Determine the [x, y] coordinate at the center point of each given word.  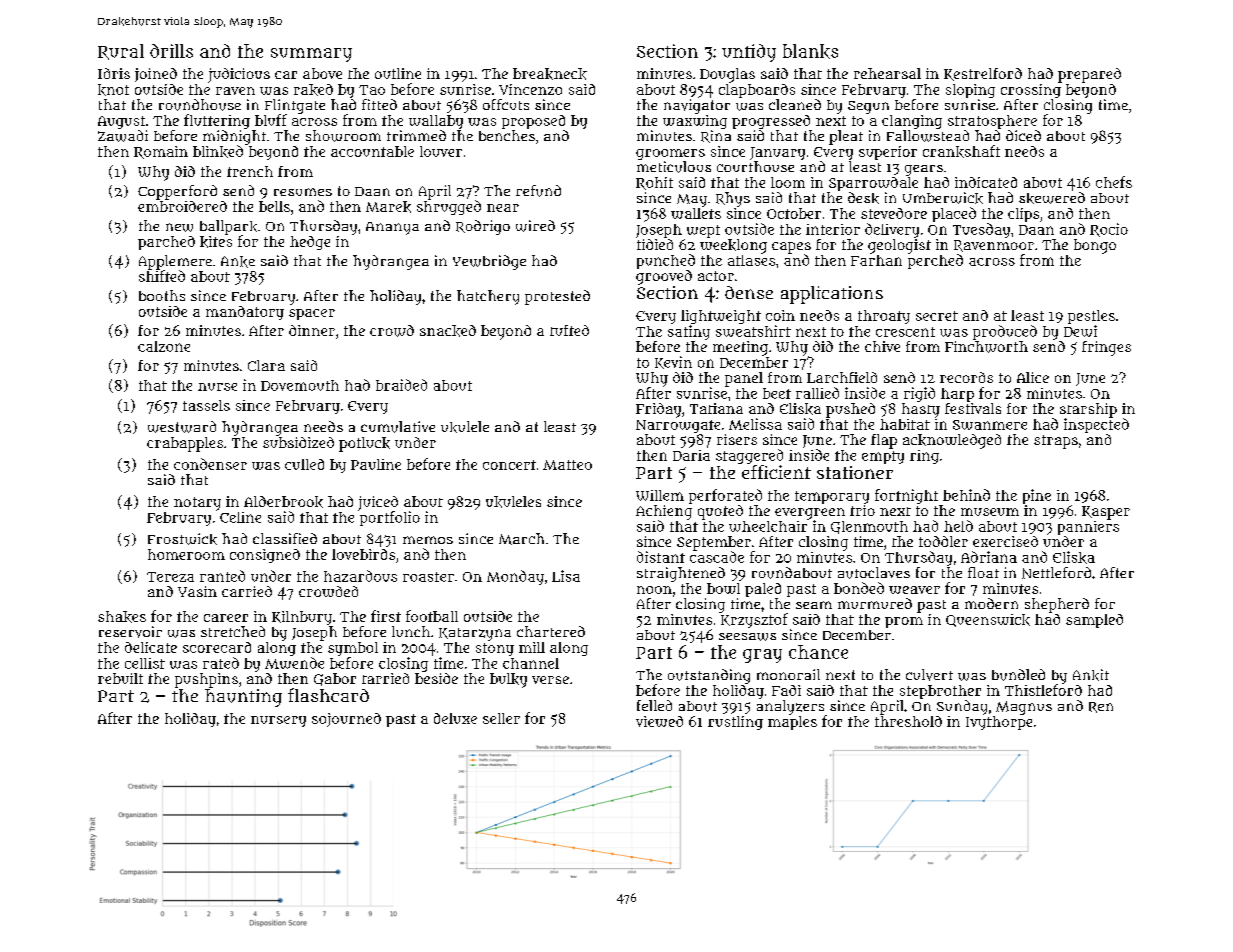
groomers [670, 154]
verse [550, 680]
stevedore [894, 213]
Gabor [335, 679]
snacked [448, 331]
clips [1023, 215]
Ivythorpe [999, 723]
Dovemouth [300, 385]
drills [171, 51]
